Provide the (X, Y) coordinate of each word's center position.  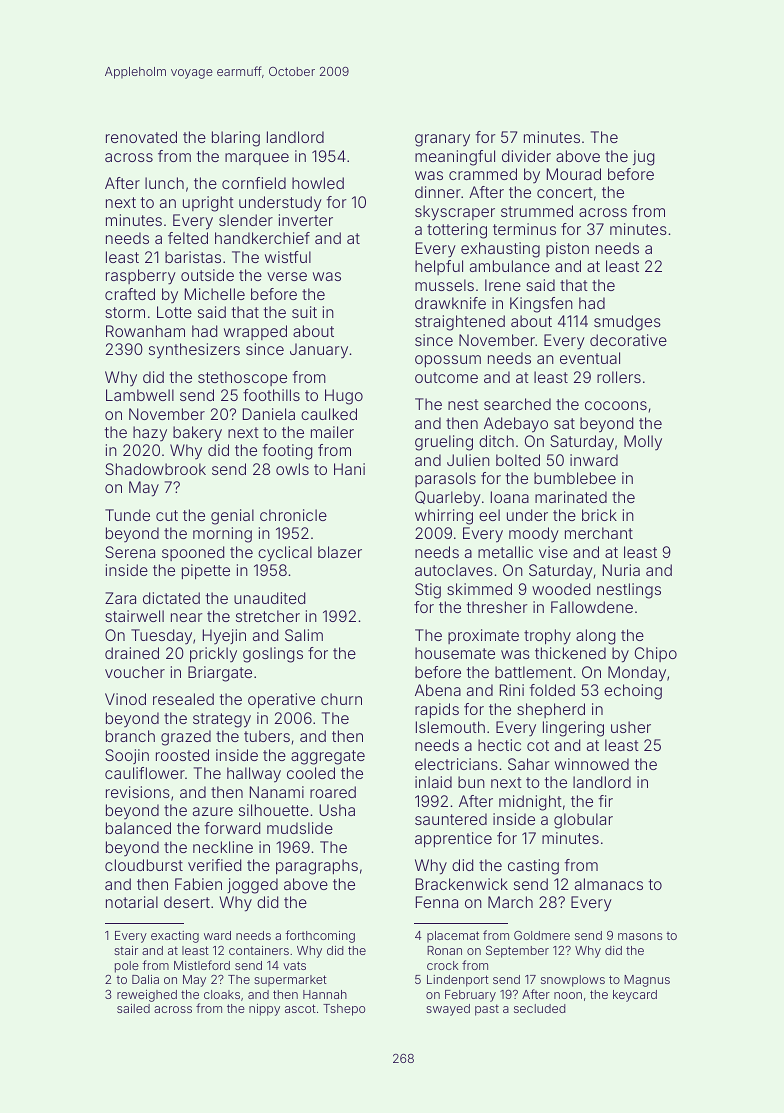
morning (222, 535)
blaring (236, 139)
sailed (133, 1008)
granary (442, 140)
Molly (643, 443)
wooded (561, 589)
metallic (505, 552)
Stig (428, 591)
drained (132, 653)
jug (644, 158)
